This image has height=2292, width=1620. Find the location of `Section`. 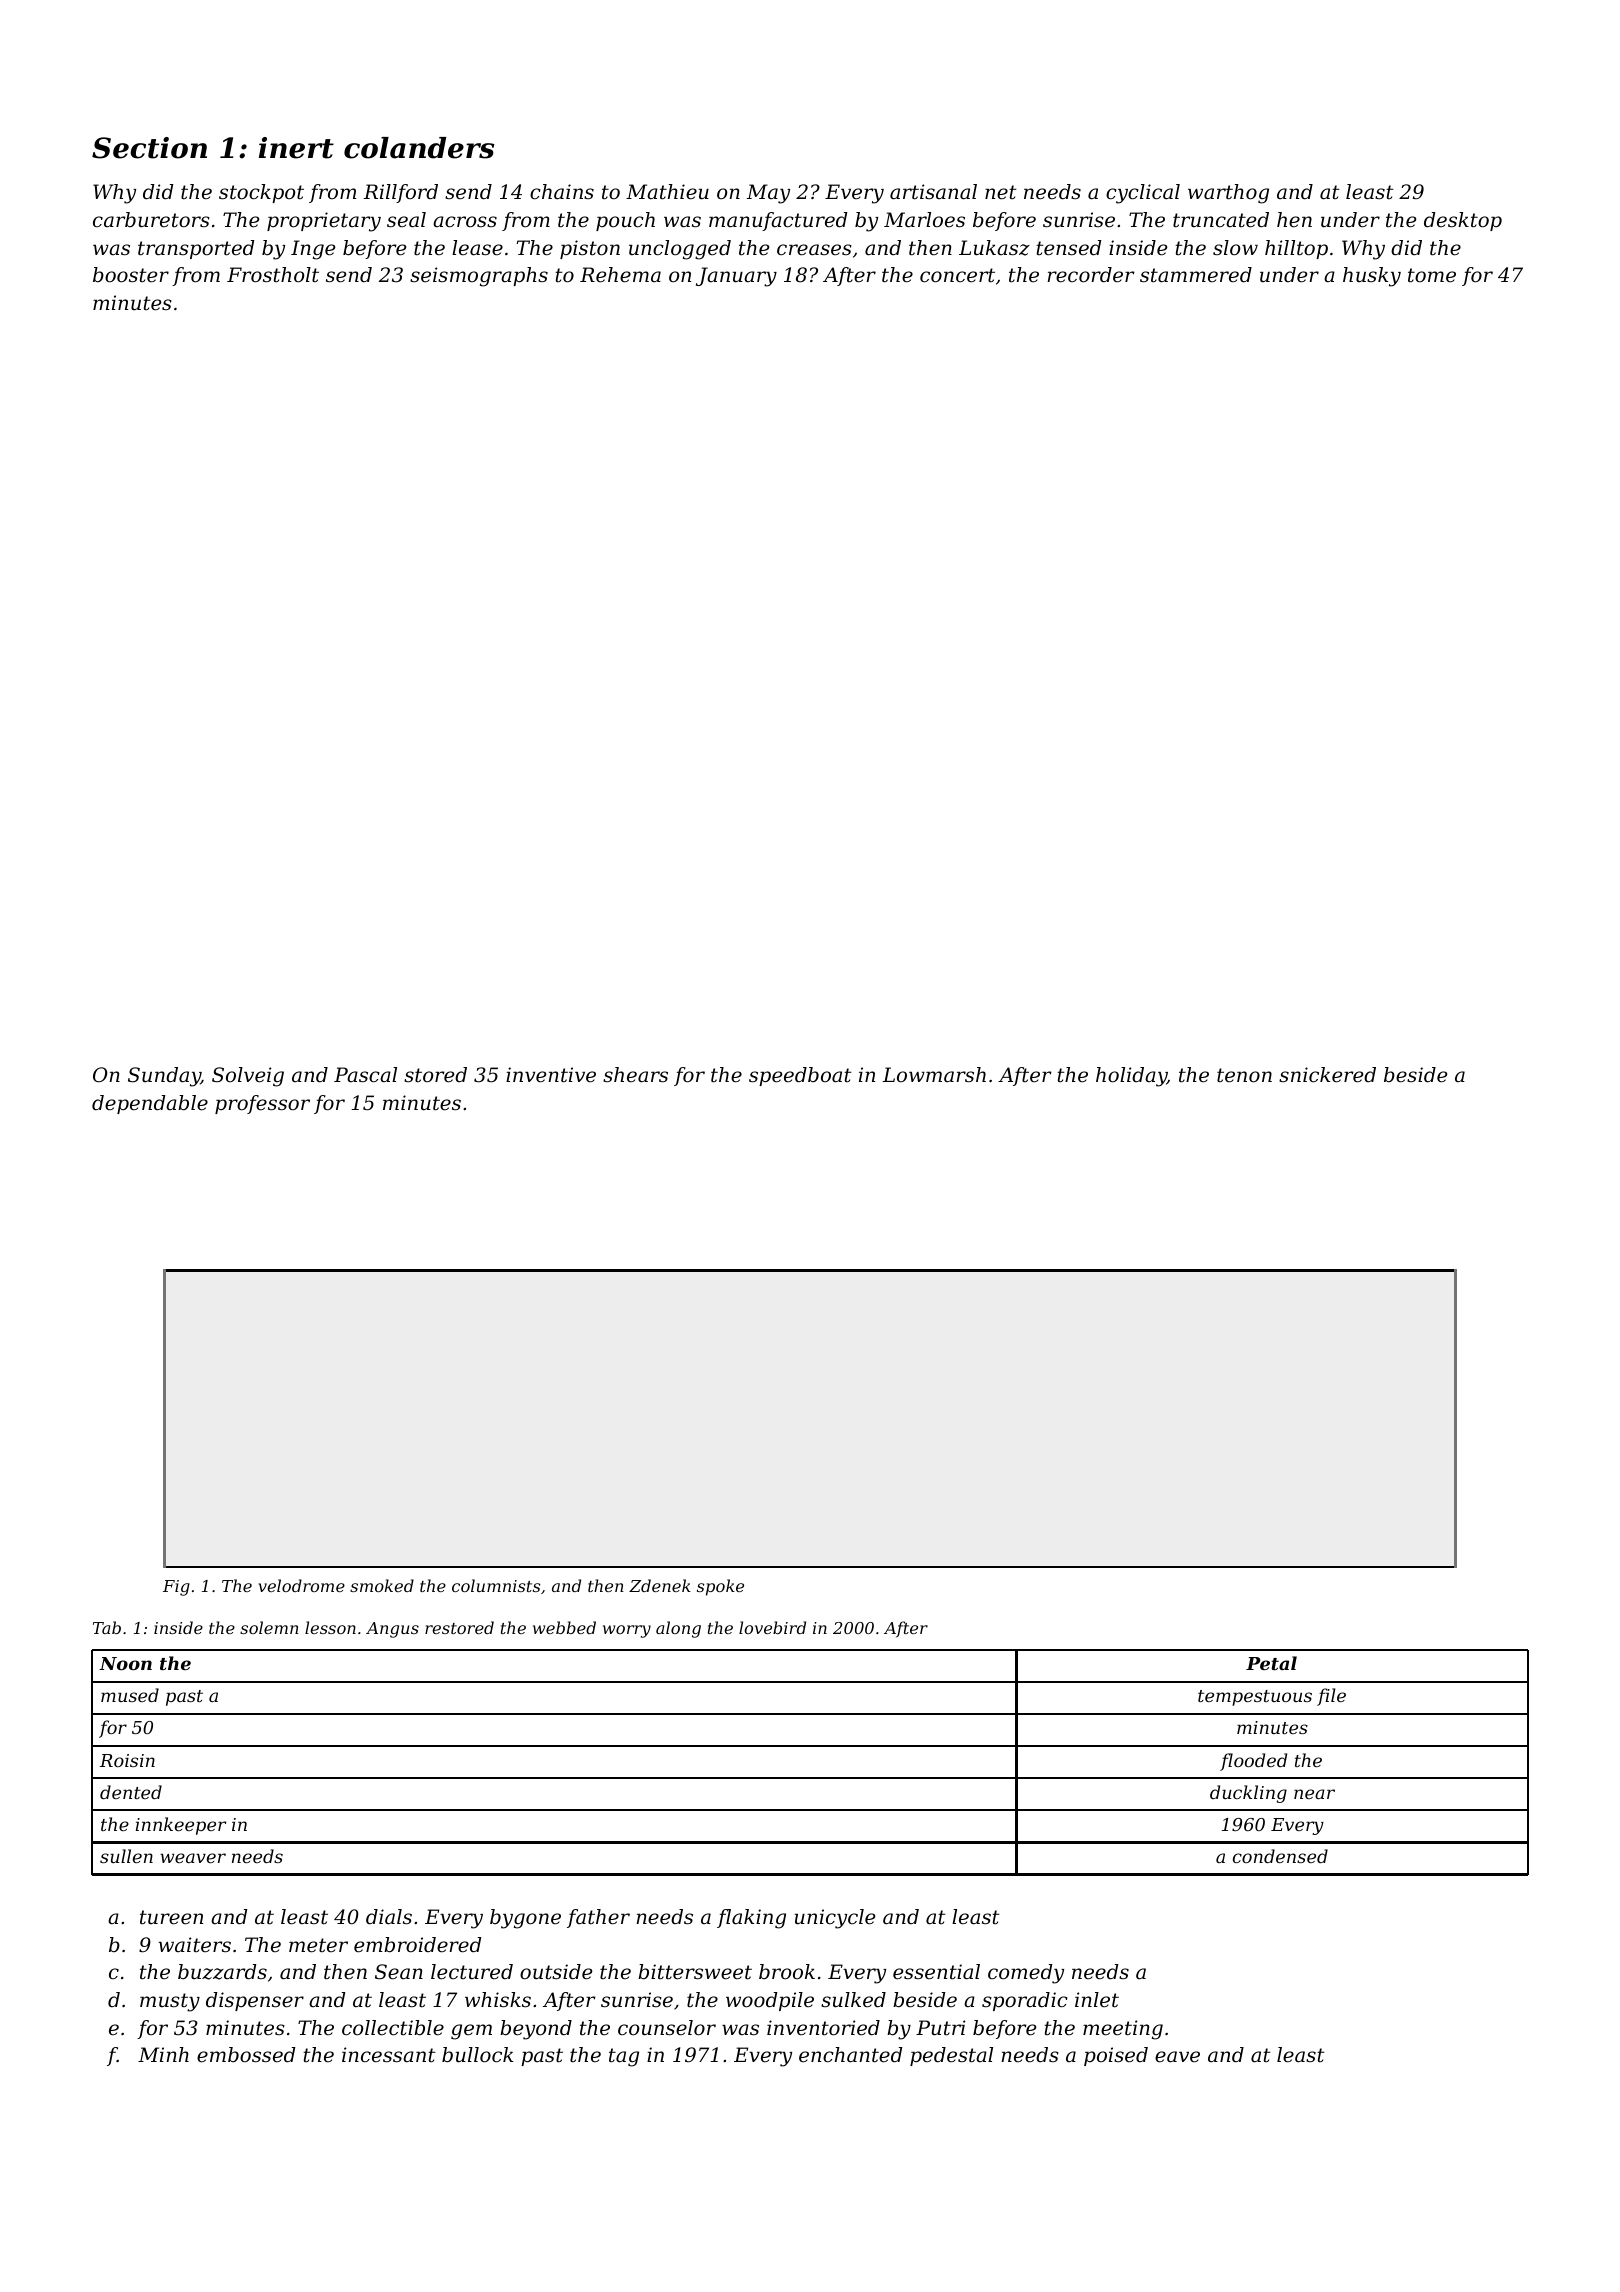

Section is located at coordinates (149, 148).
